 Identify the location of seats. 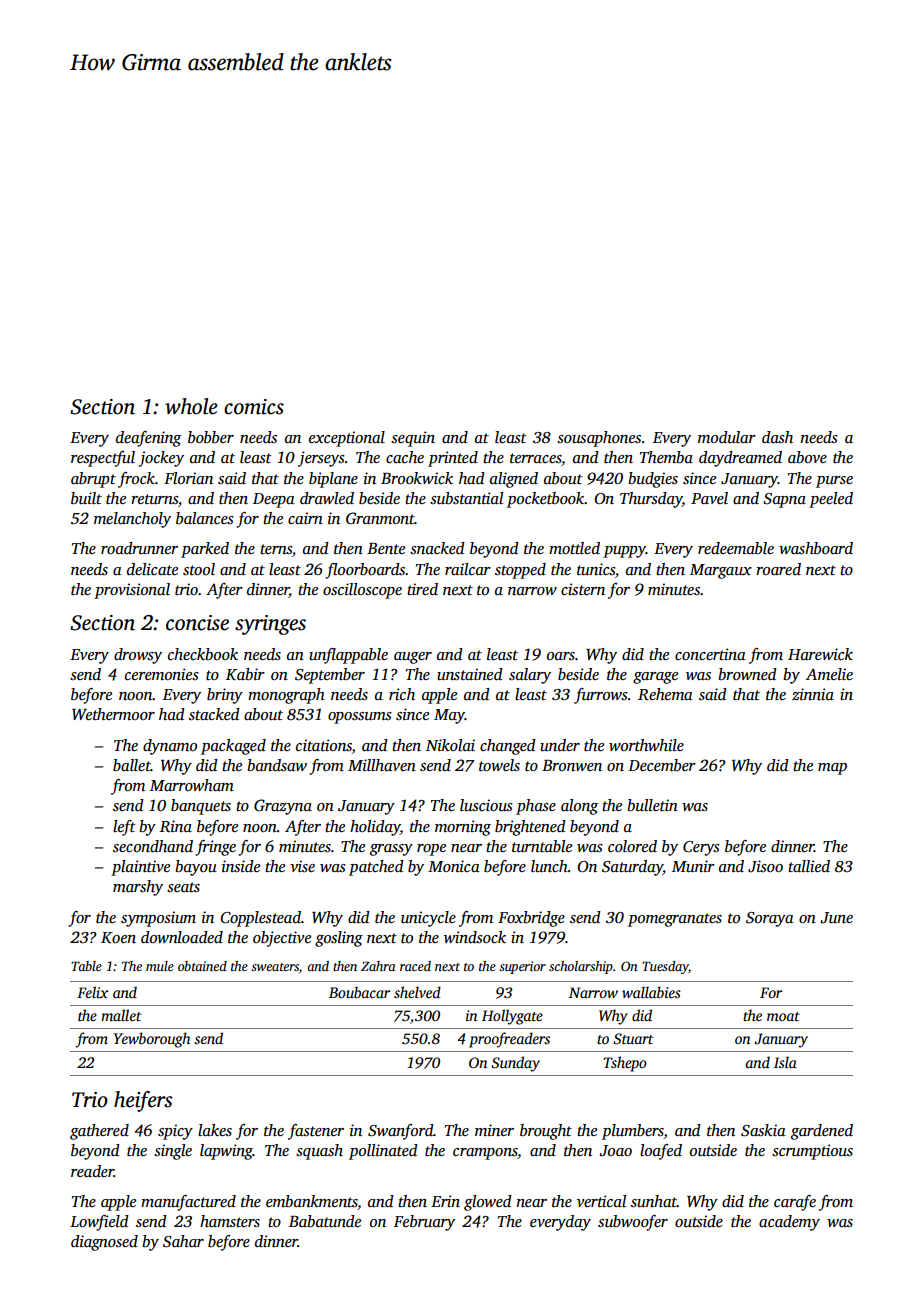
(183, 887).
